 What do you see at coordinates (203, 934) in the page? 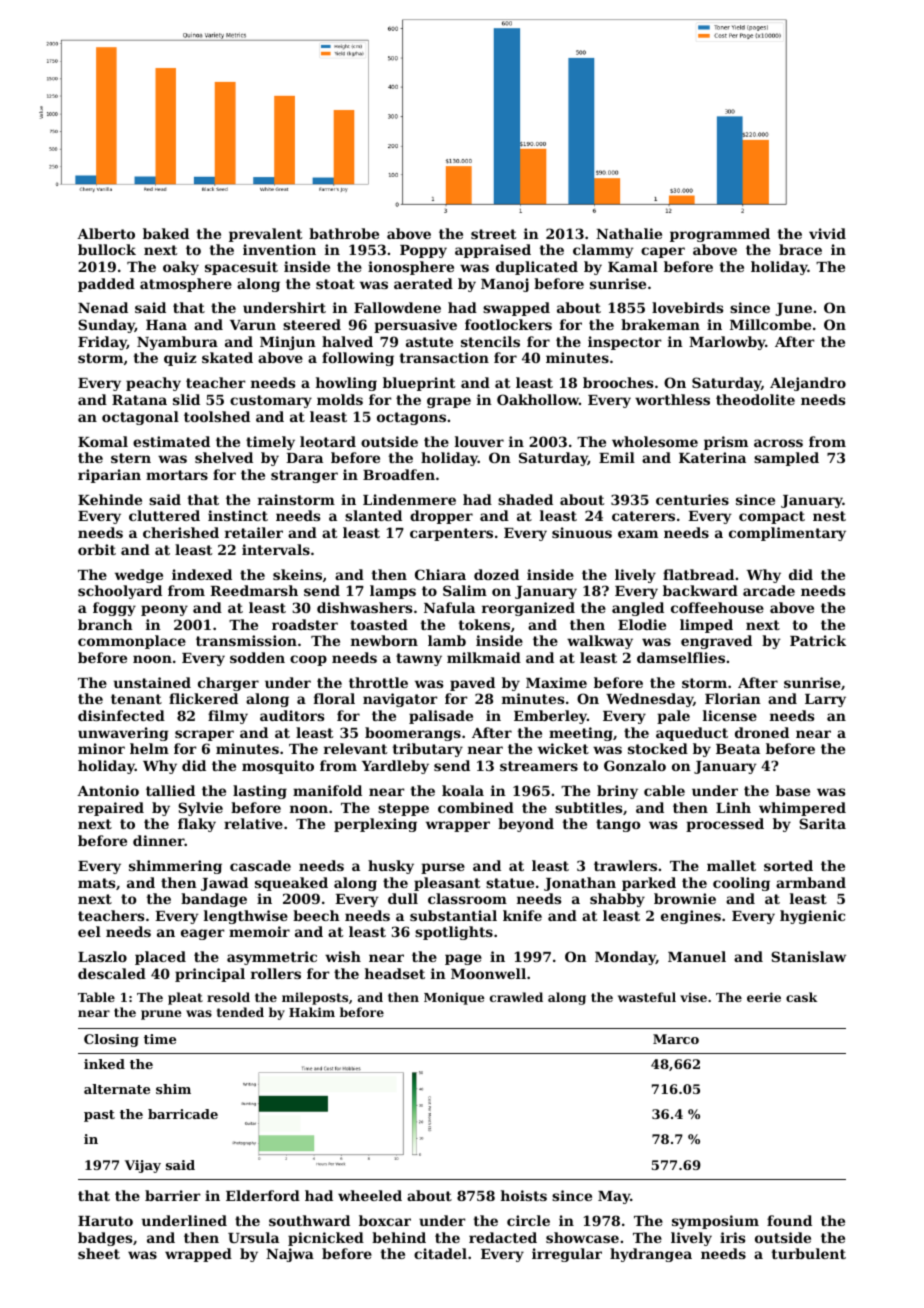
I see `eager` at bounding box center [203, 934].
